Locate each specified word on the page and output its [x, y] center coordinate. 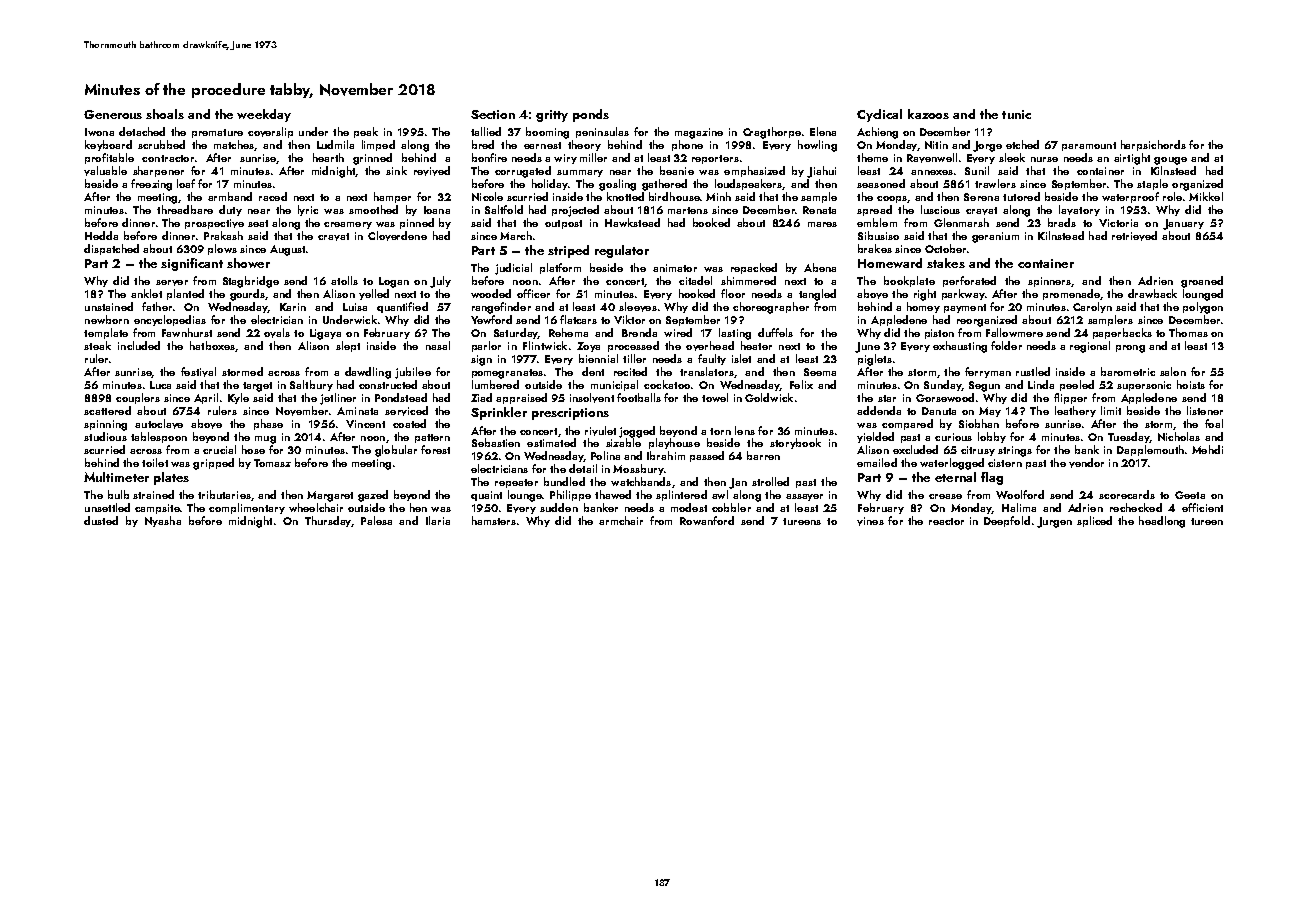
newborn [107, 319]
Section [493, 114]
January [1183, 224]
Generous [113, 114]
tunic [1016, 114]
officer [533, 293]
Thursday [328, 521]
